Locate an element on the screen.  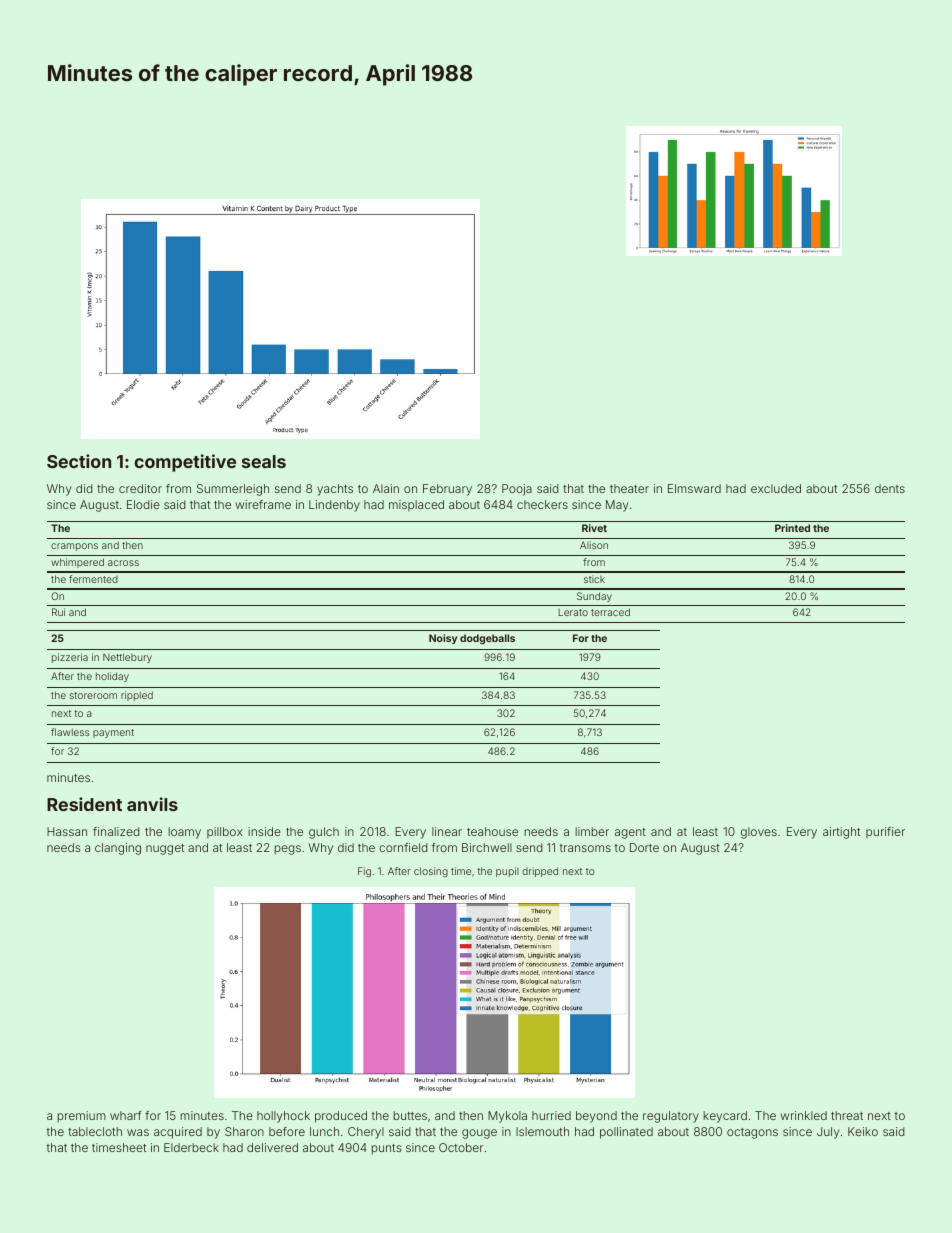
Section is located at coordinates (79, 461).
